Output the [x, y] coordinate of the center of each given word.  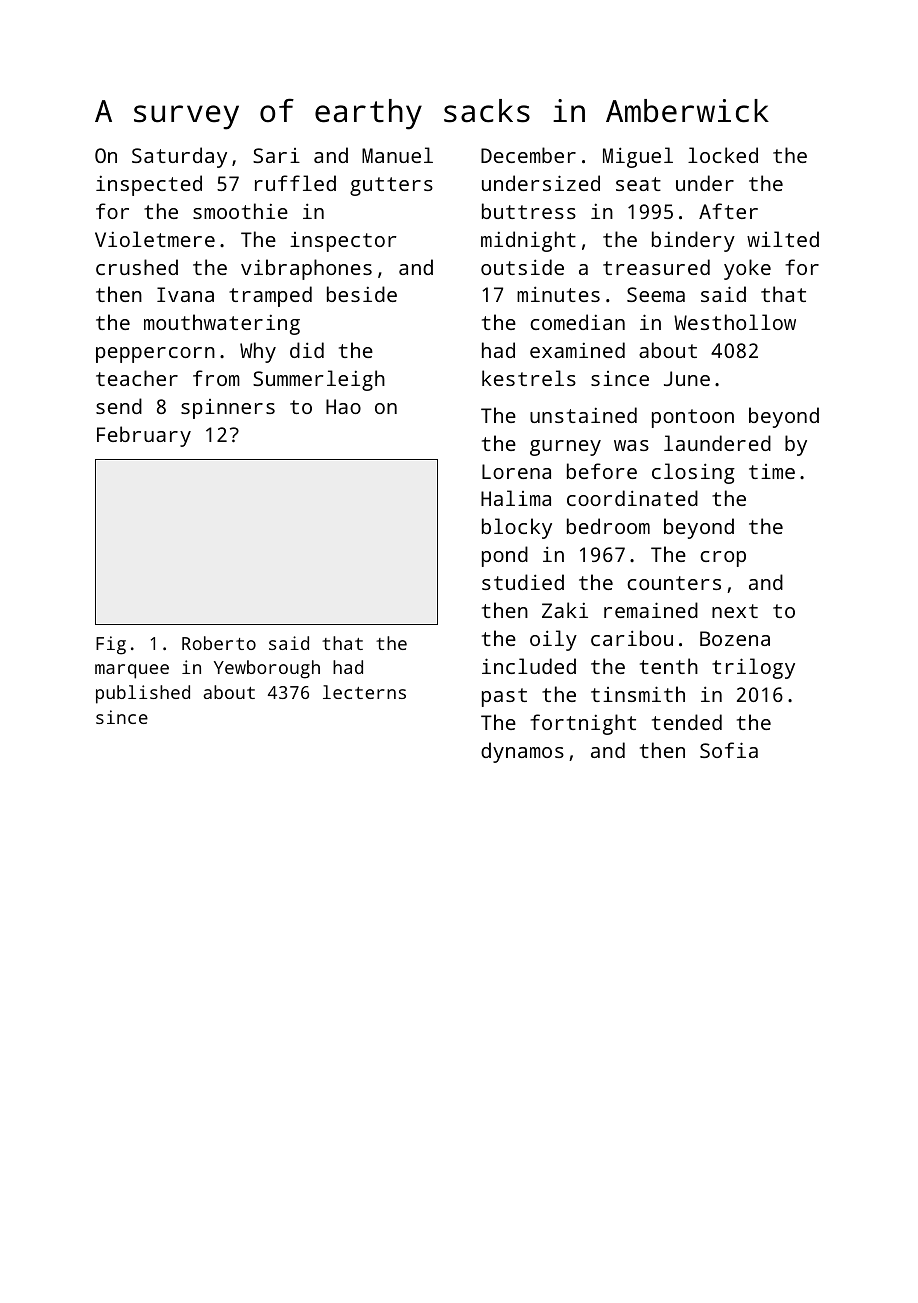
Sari [276, 155]
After [728, 211]
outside [522, 267]
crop [723, 559]
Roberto [219, 643]
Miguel [638, 157]
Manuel [397, 155]
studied [523, 582]
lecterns [364, 692]
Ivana [185, 294]
